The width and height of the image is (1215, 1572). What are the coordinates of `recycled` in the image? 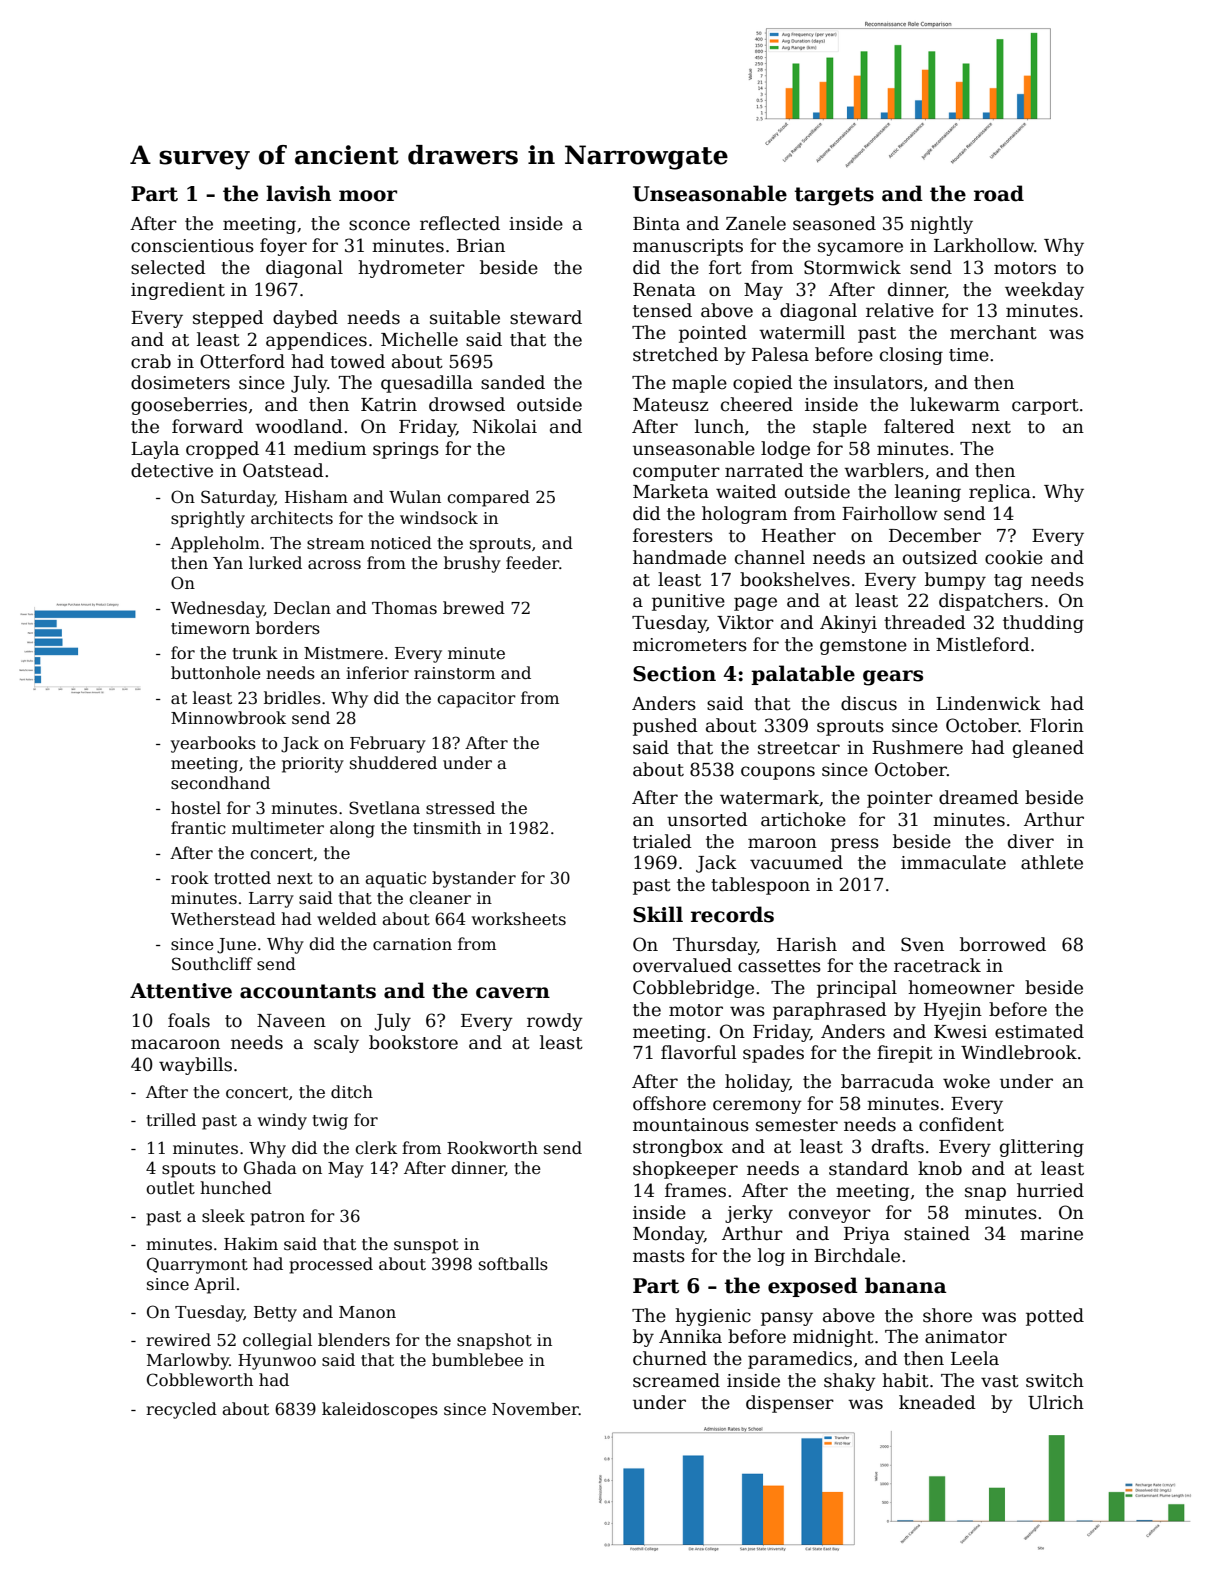 It's located at (181, 1410).
